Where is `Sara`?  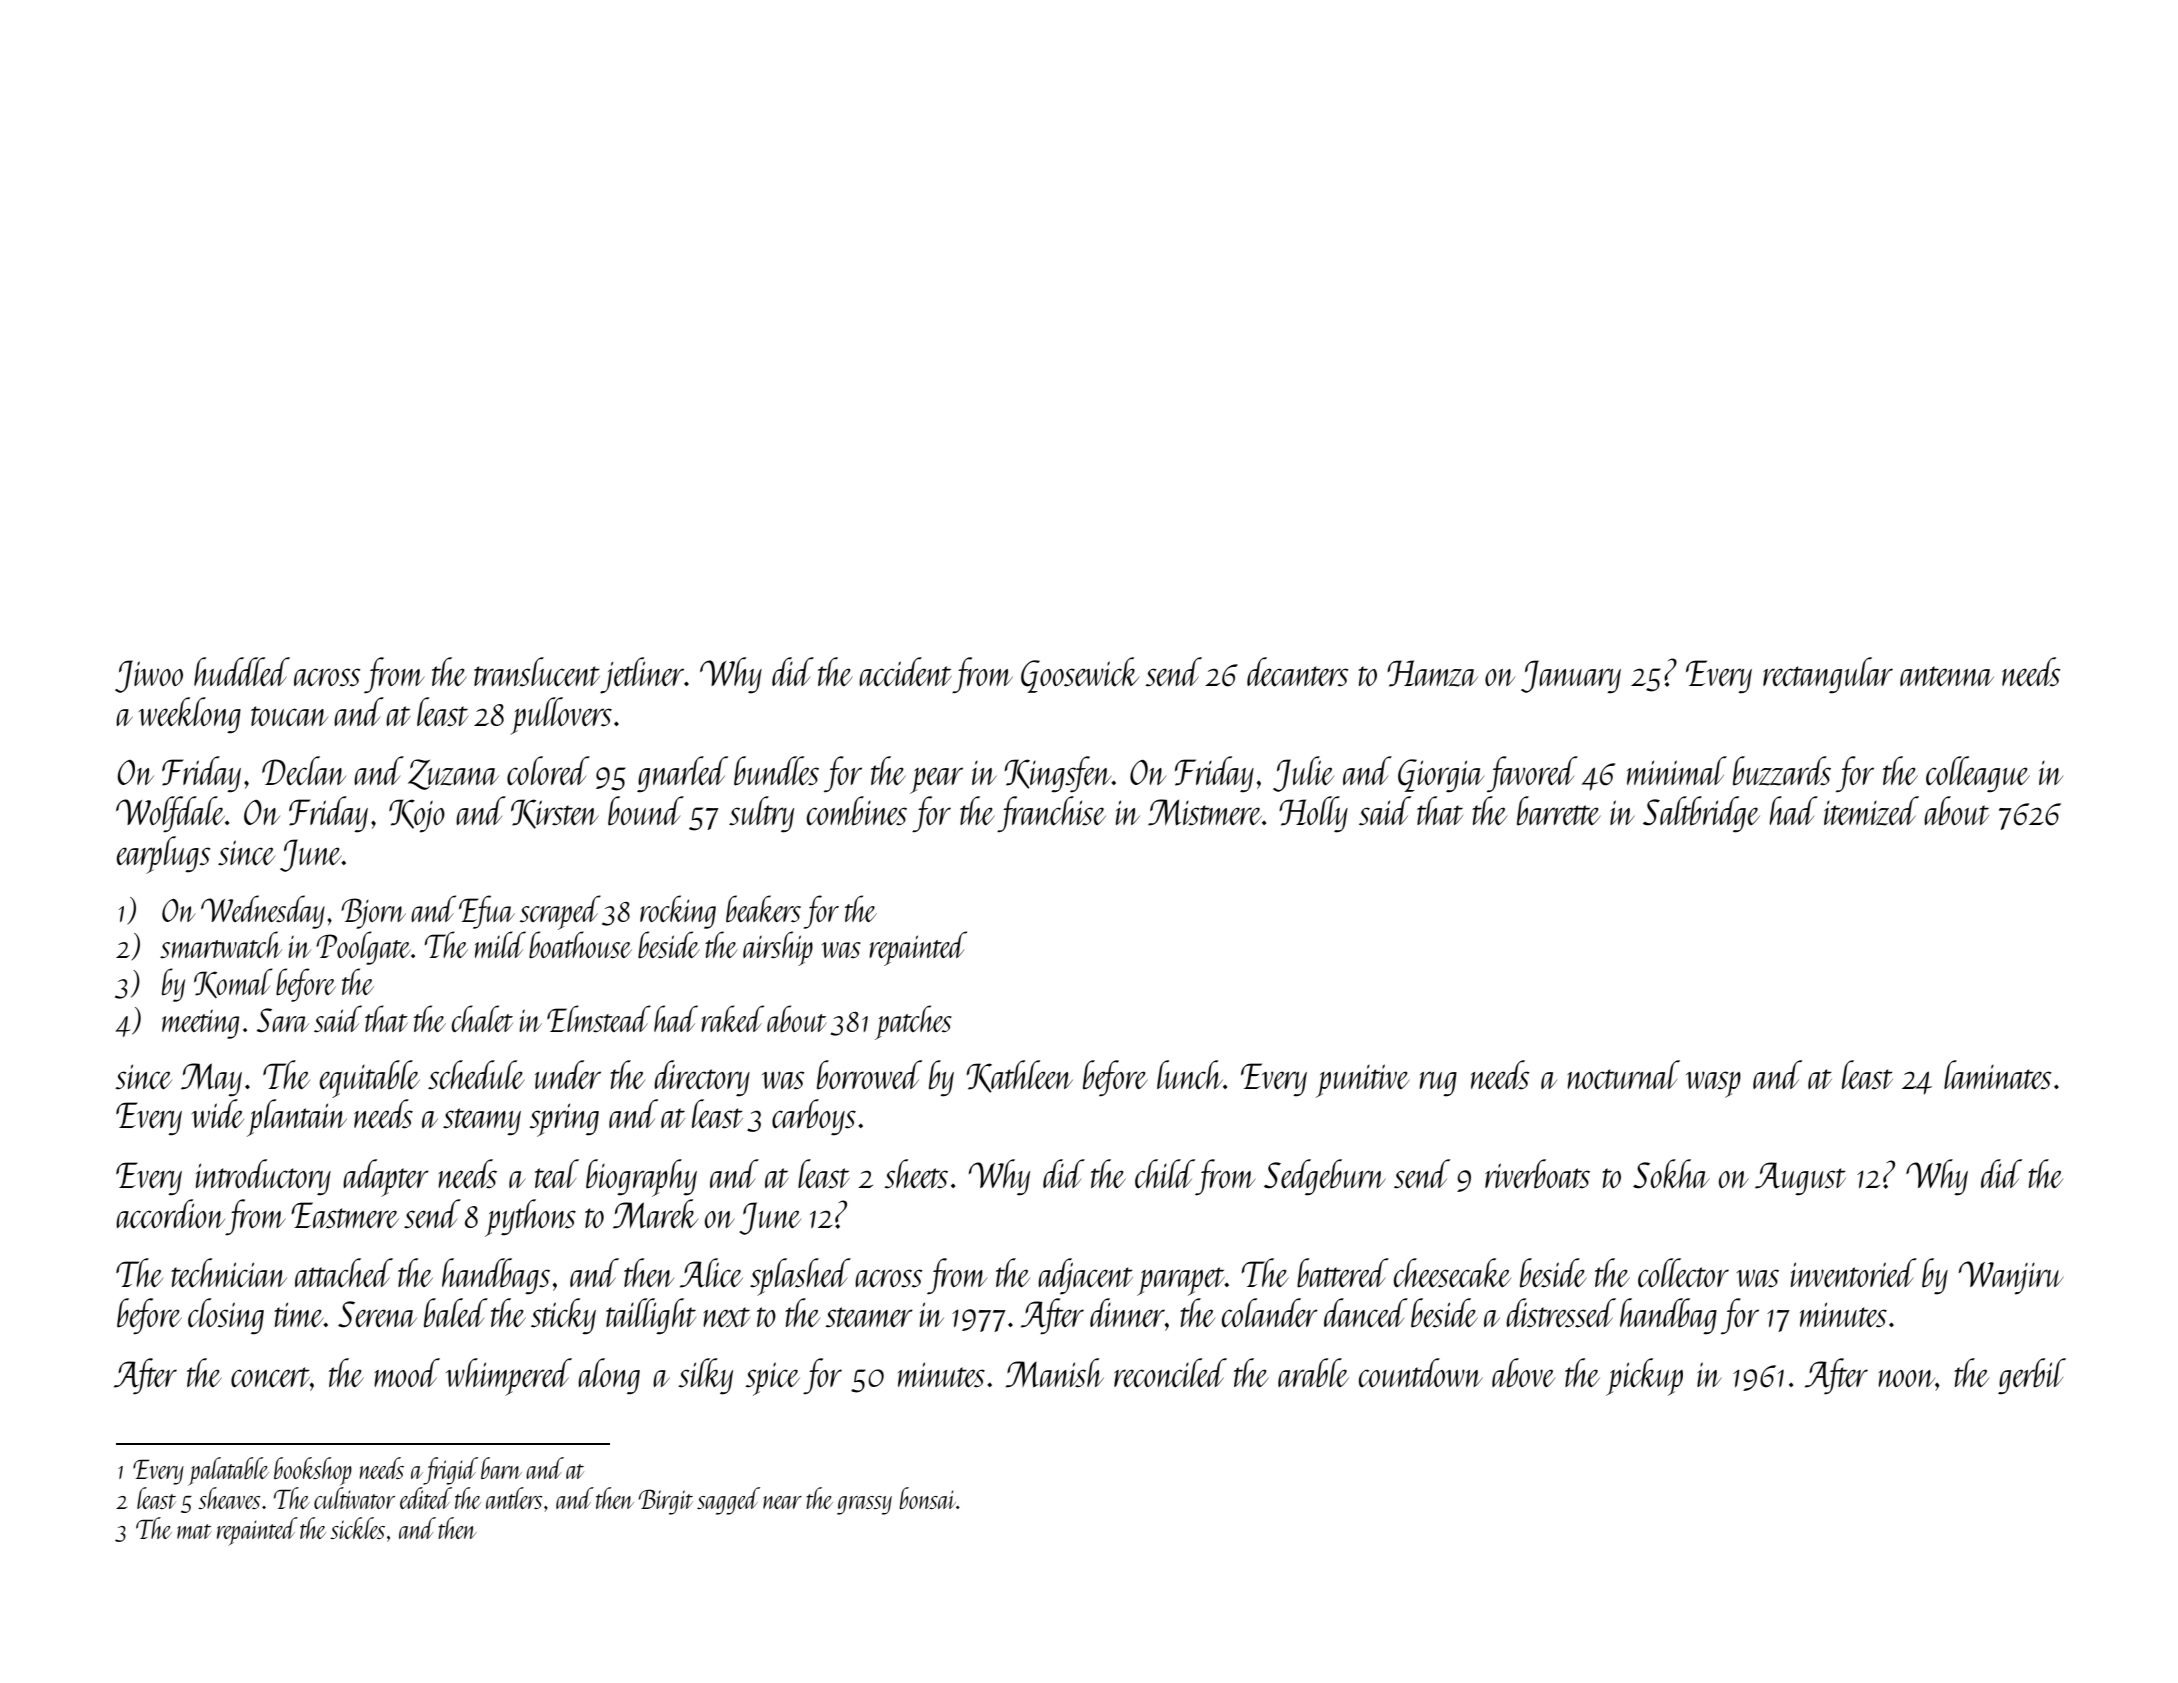 Sara is located at coordinates (283, 1020).
